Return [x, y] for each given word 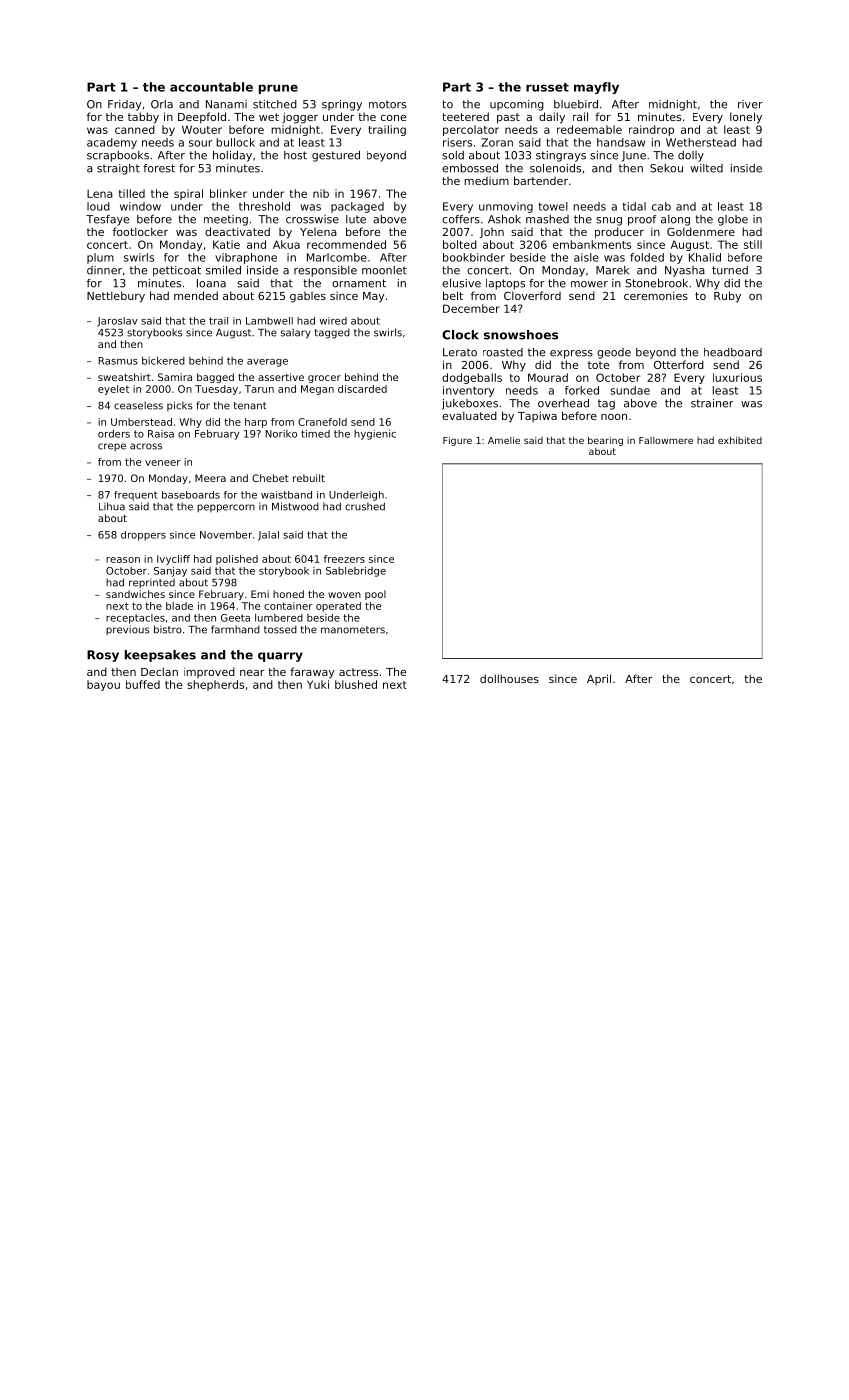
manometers [353, 630]
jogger [300, 118]
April [599, 679]
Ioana [211, 283]
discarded [362, 389]
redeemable [589, 129]
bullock [235, 142]
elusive [461, 283]
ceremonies [656, 295]
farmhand [235, 629]
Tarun [259, 389]
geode [614, 353]
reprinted [152, 583]
